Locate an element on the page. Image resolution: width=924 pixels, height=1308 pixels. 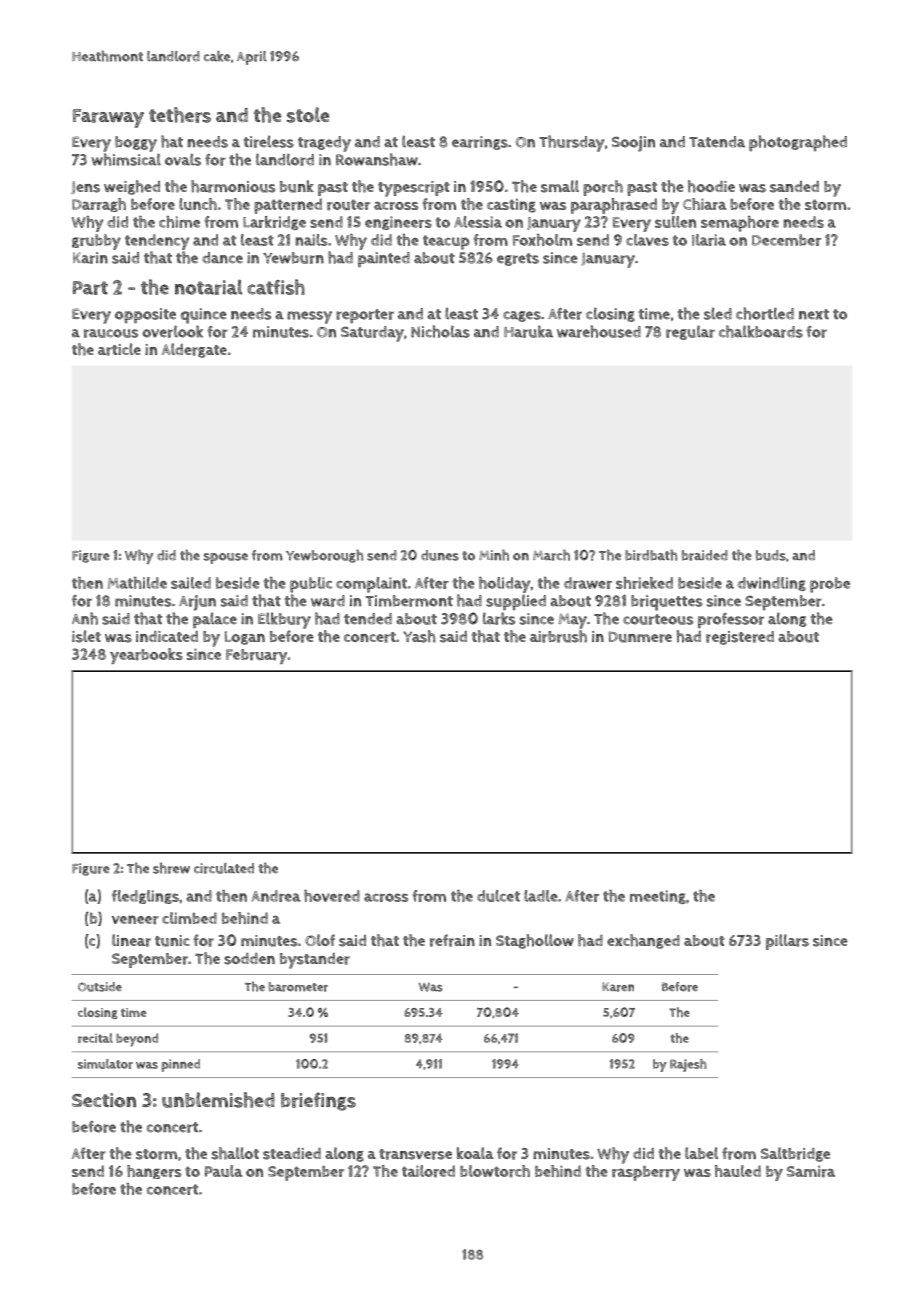
stole is located at coordinates (308, 115).
